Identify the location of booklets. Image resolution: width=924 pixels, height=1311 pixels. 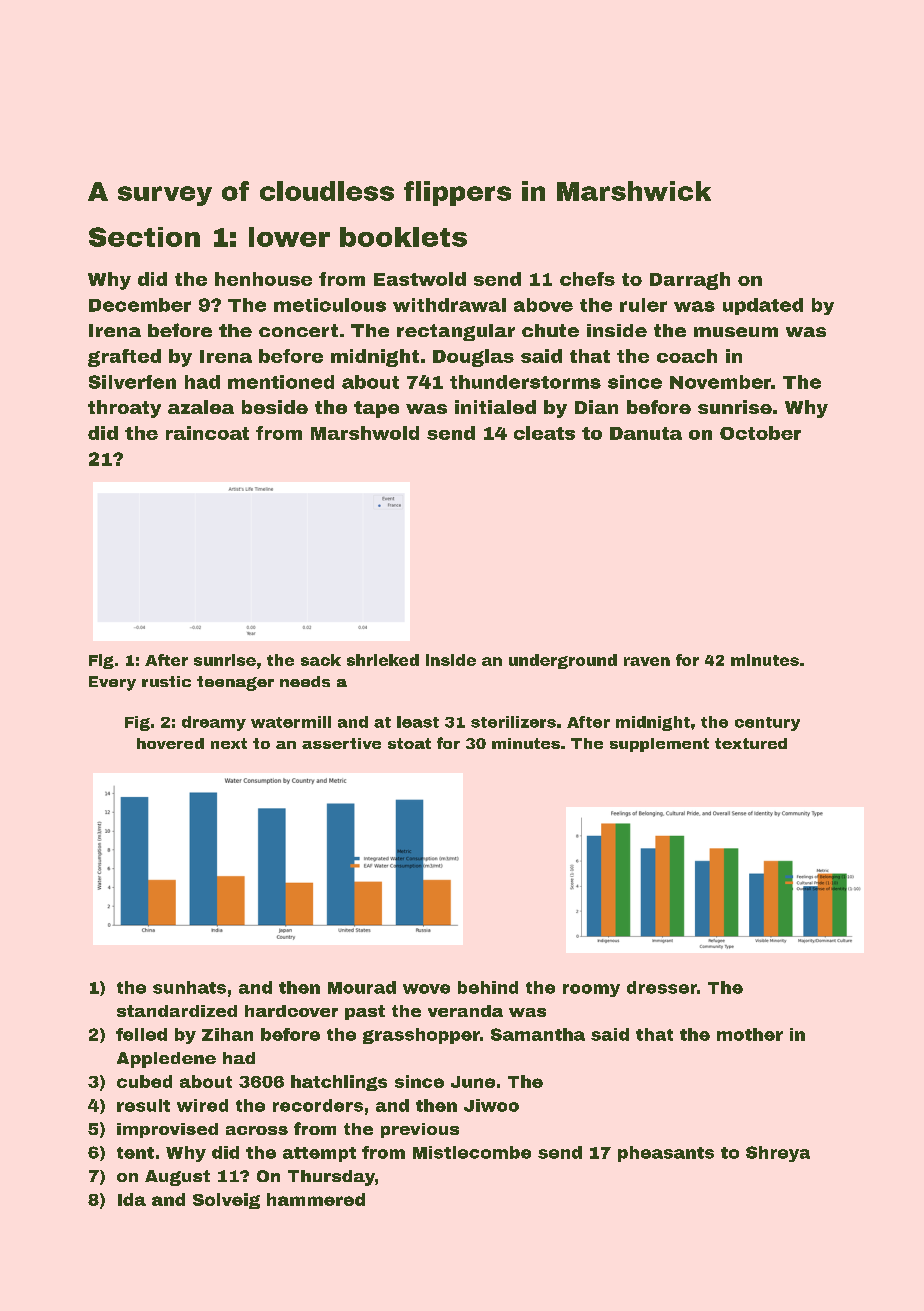
(403, 237).
